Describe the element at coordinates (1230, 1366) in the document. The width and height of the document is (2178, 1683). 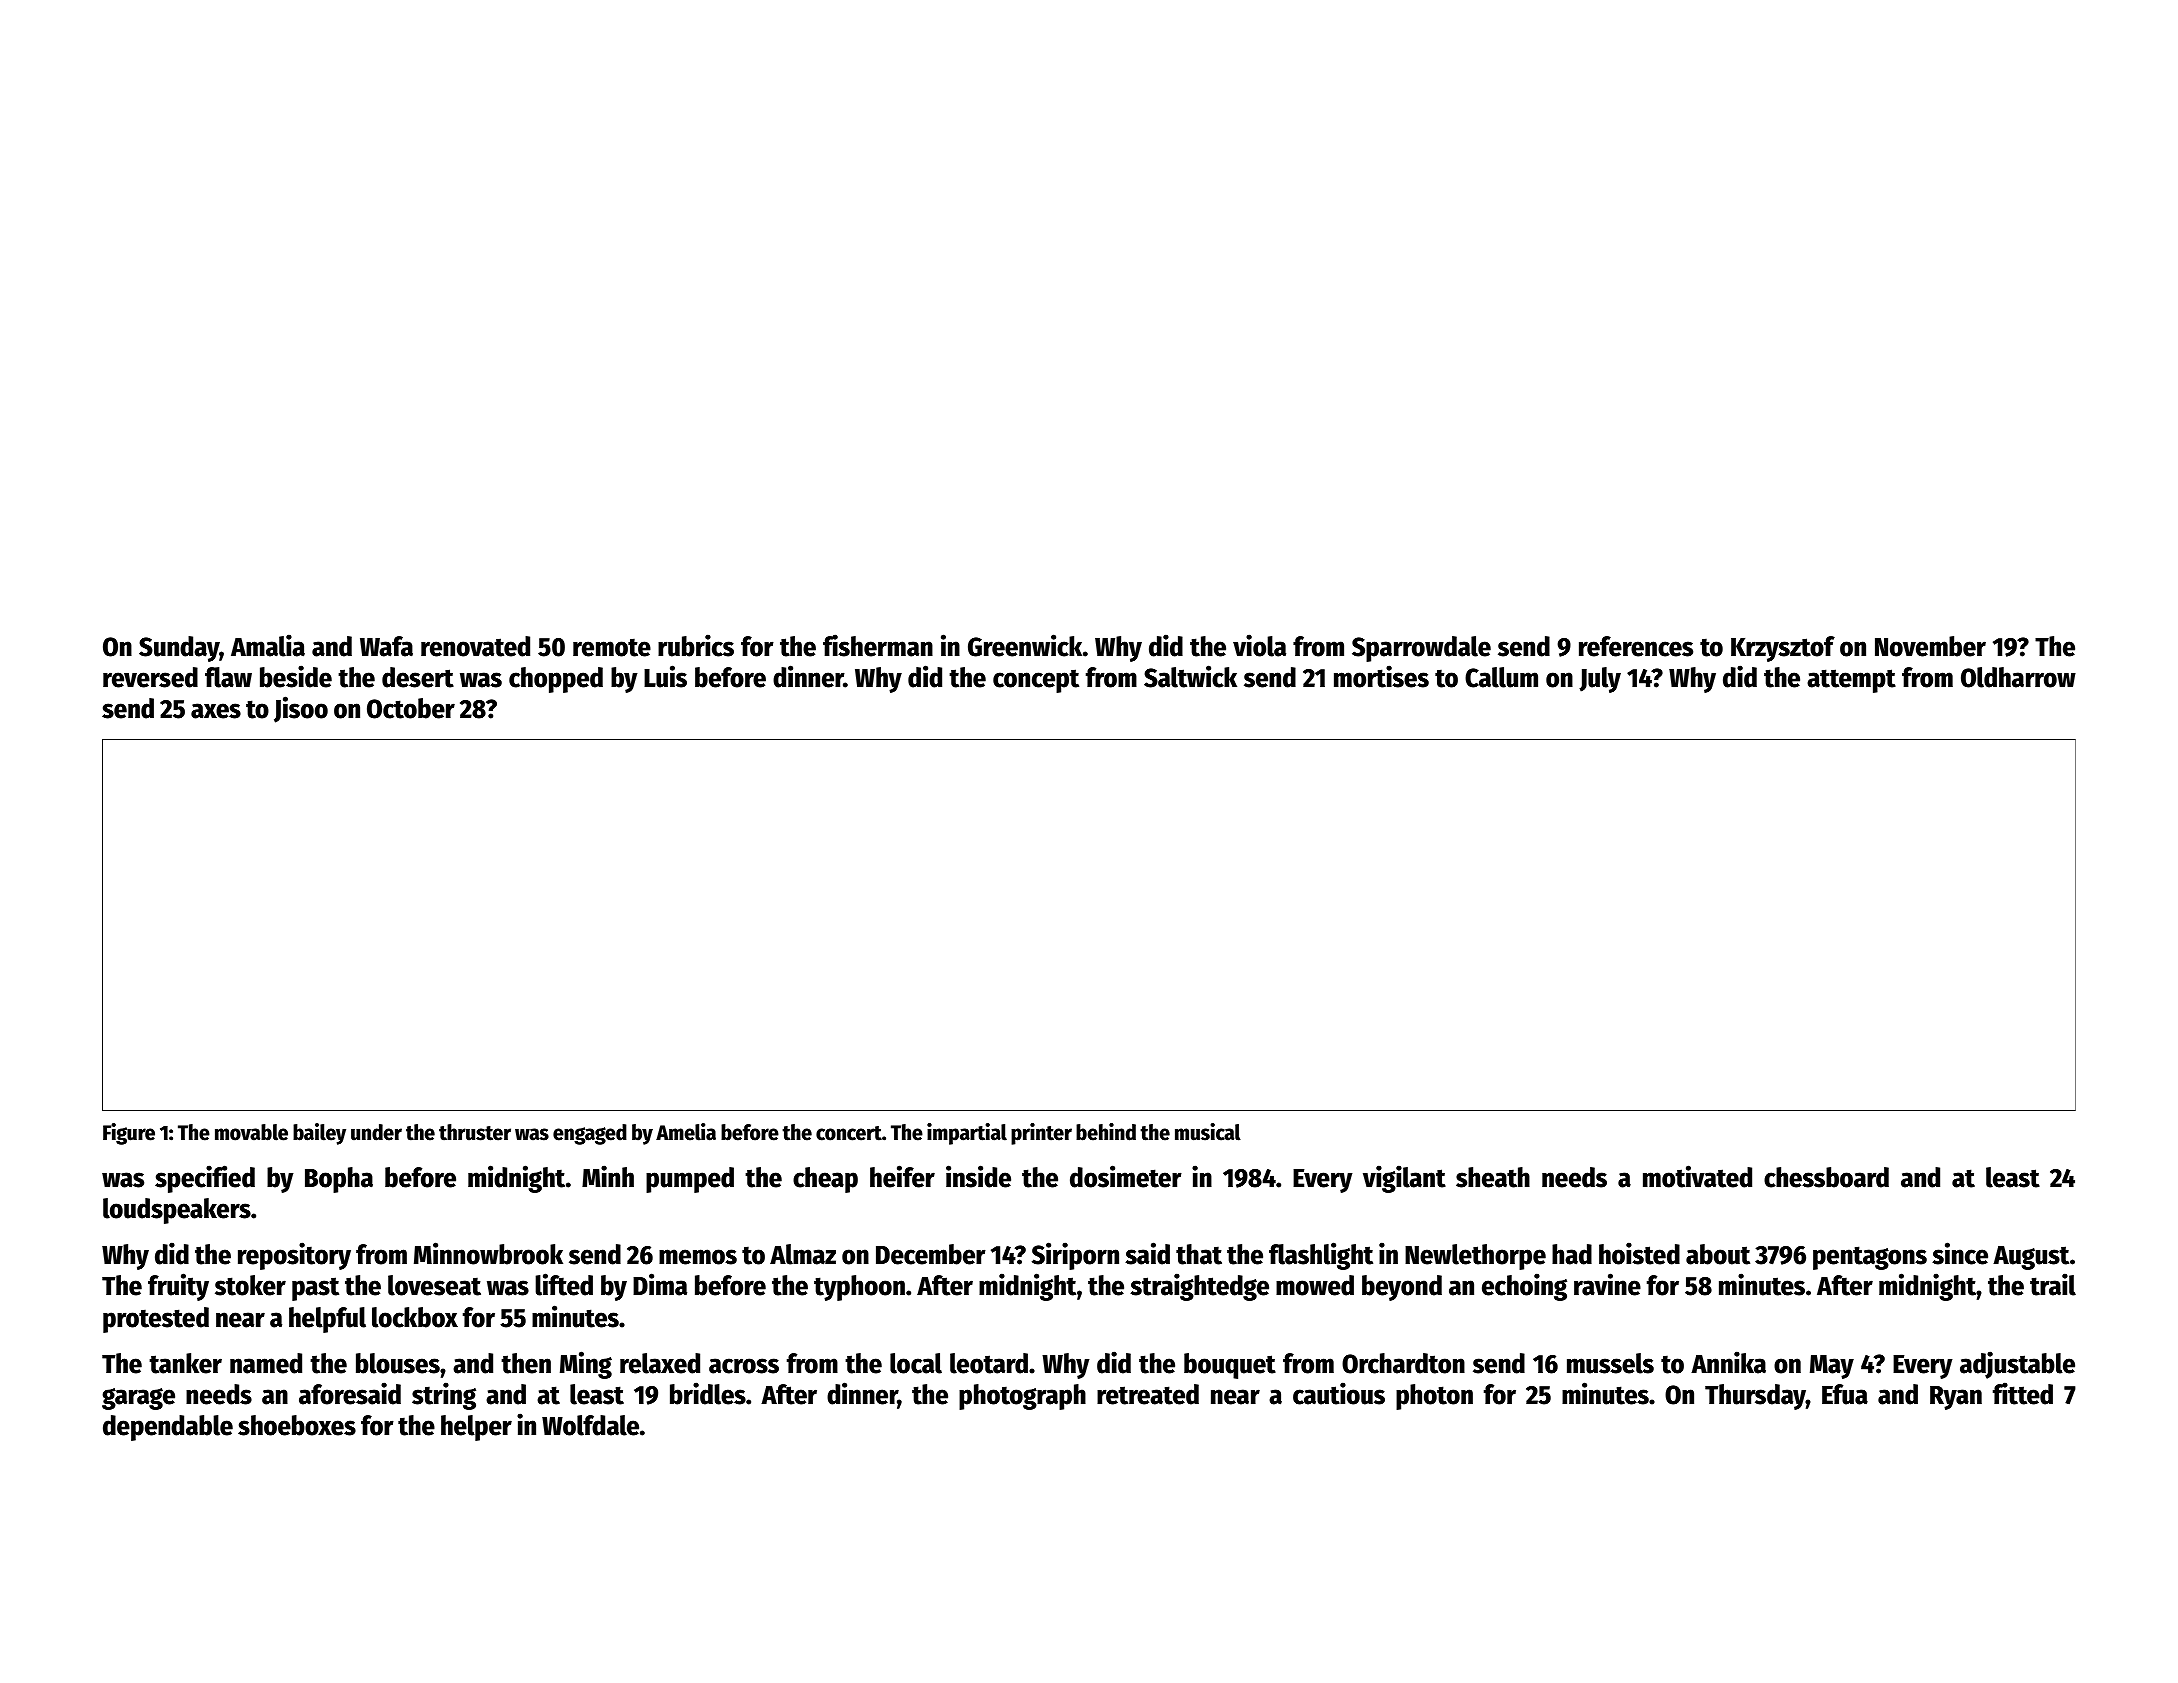
I see `bouquet` at that location.
